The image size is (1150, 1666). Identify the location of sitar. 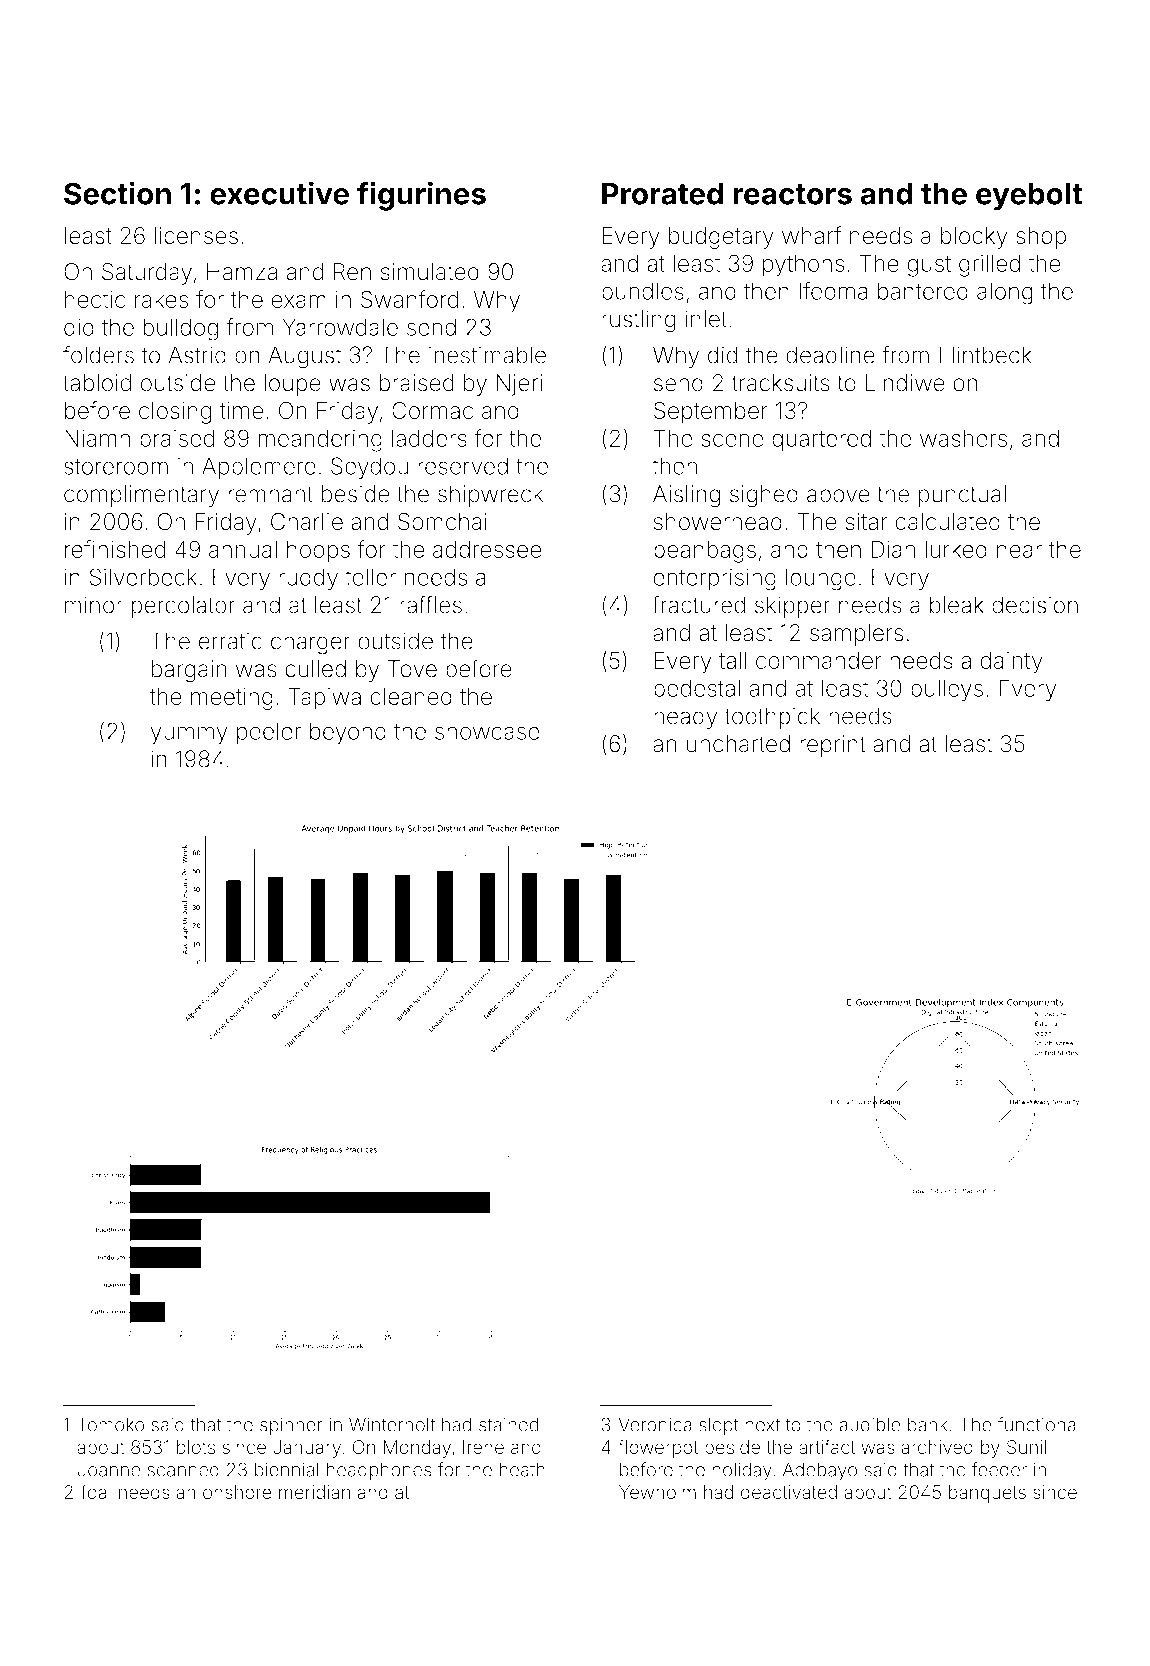
(866, 522).
